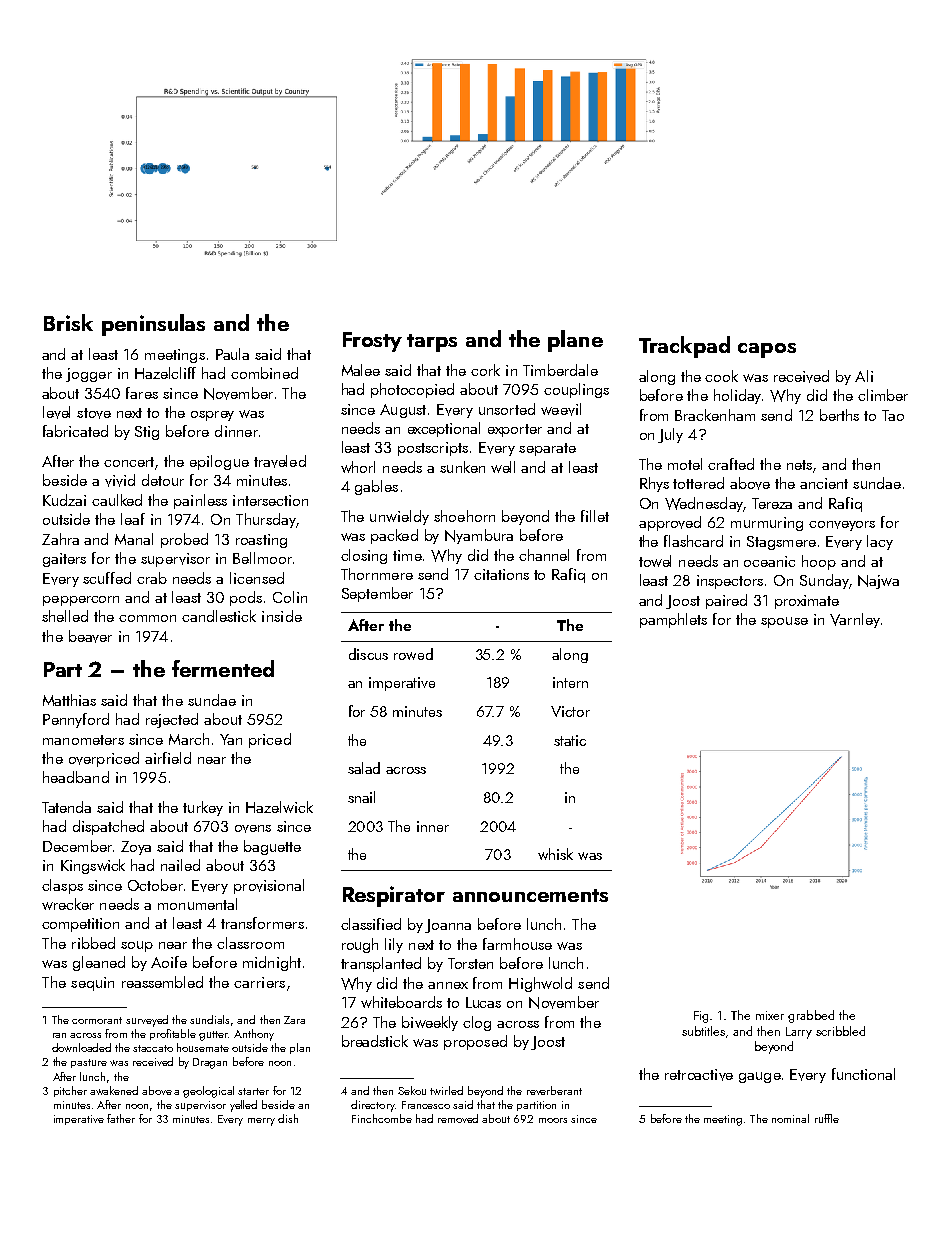 Image resolution: width=952 pixels, height=1233 pixels. Describe the element at coordinates (223, 668) in the screenshot. I see `fermented` at that location.
